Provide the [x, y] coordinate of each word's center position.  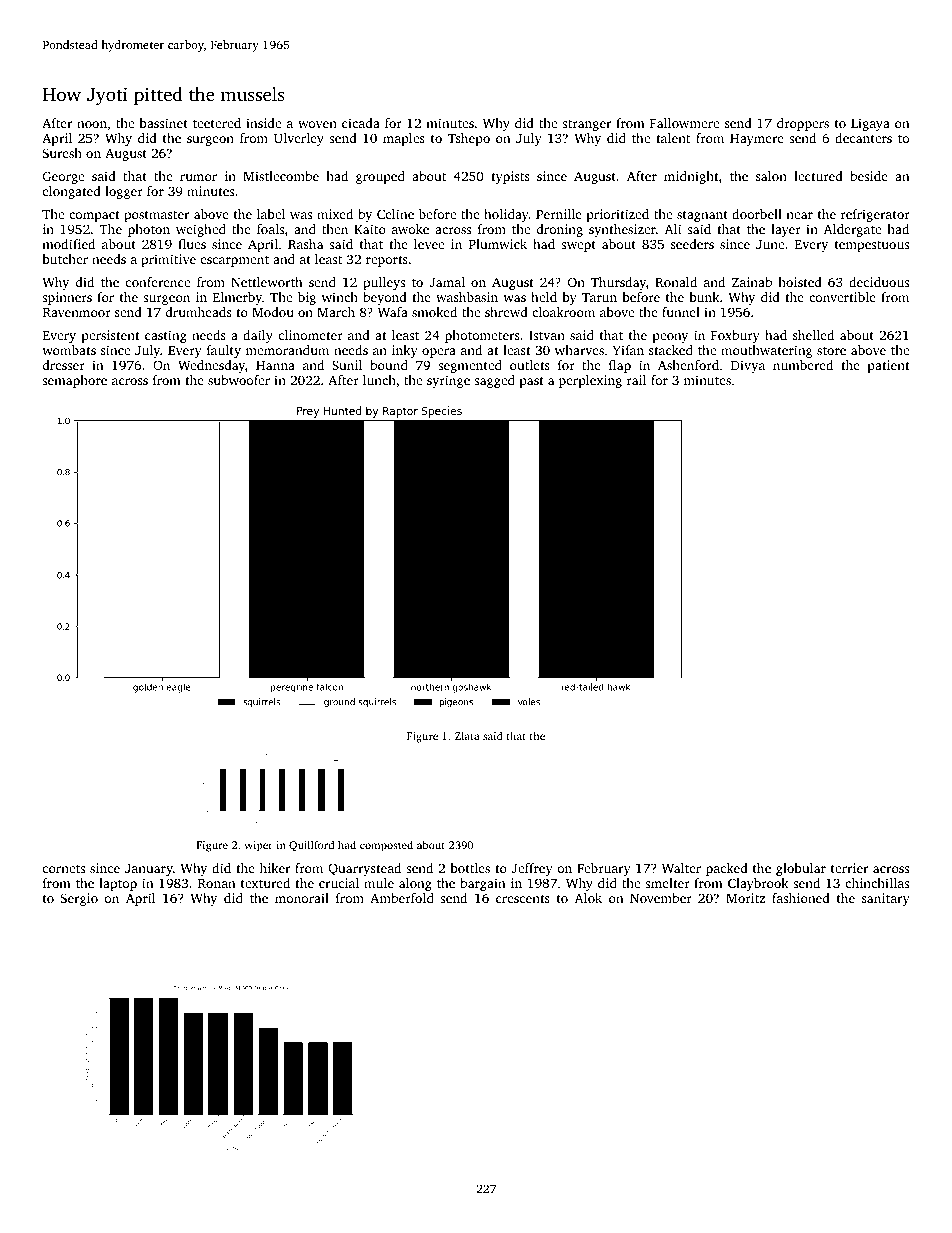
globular [801, 869]
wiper [258, 846]
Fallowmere [684, 123]
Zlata [467, 736]
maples [404, 139]
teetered [217, 123]
